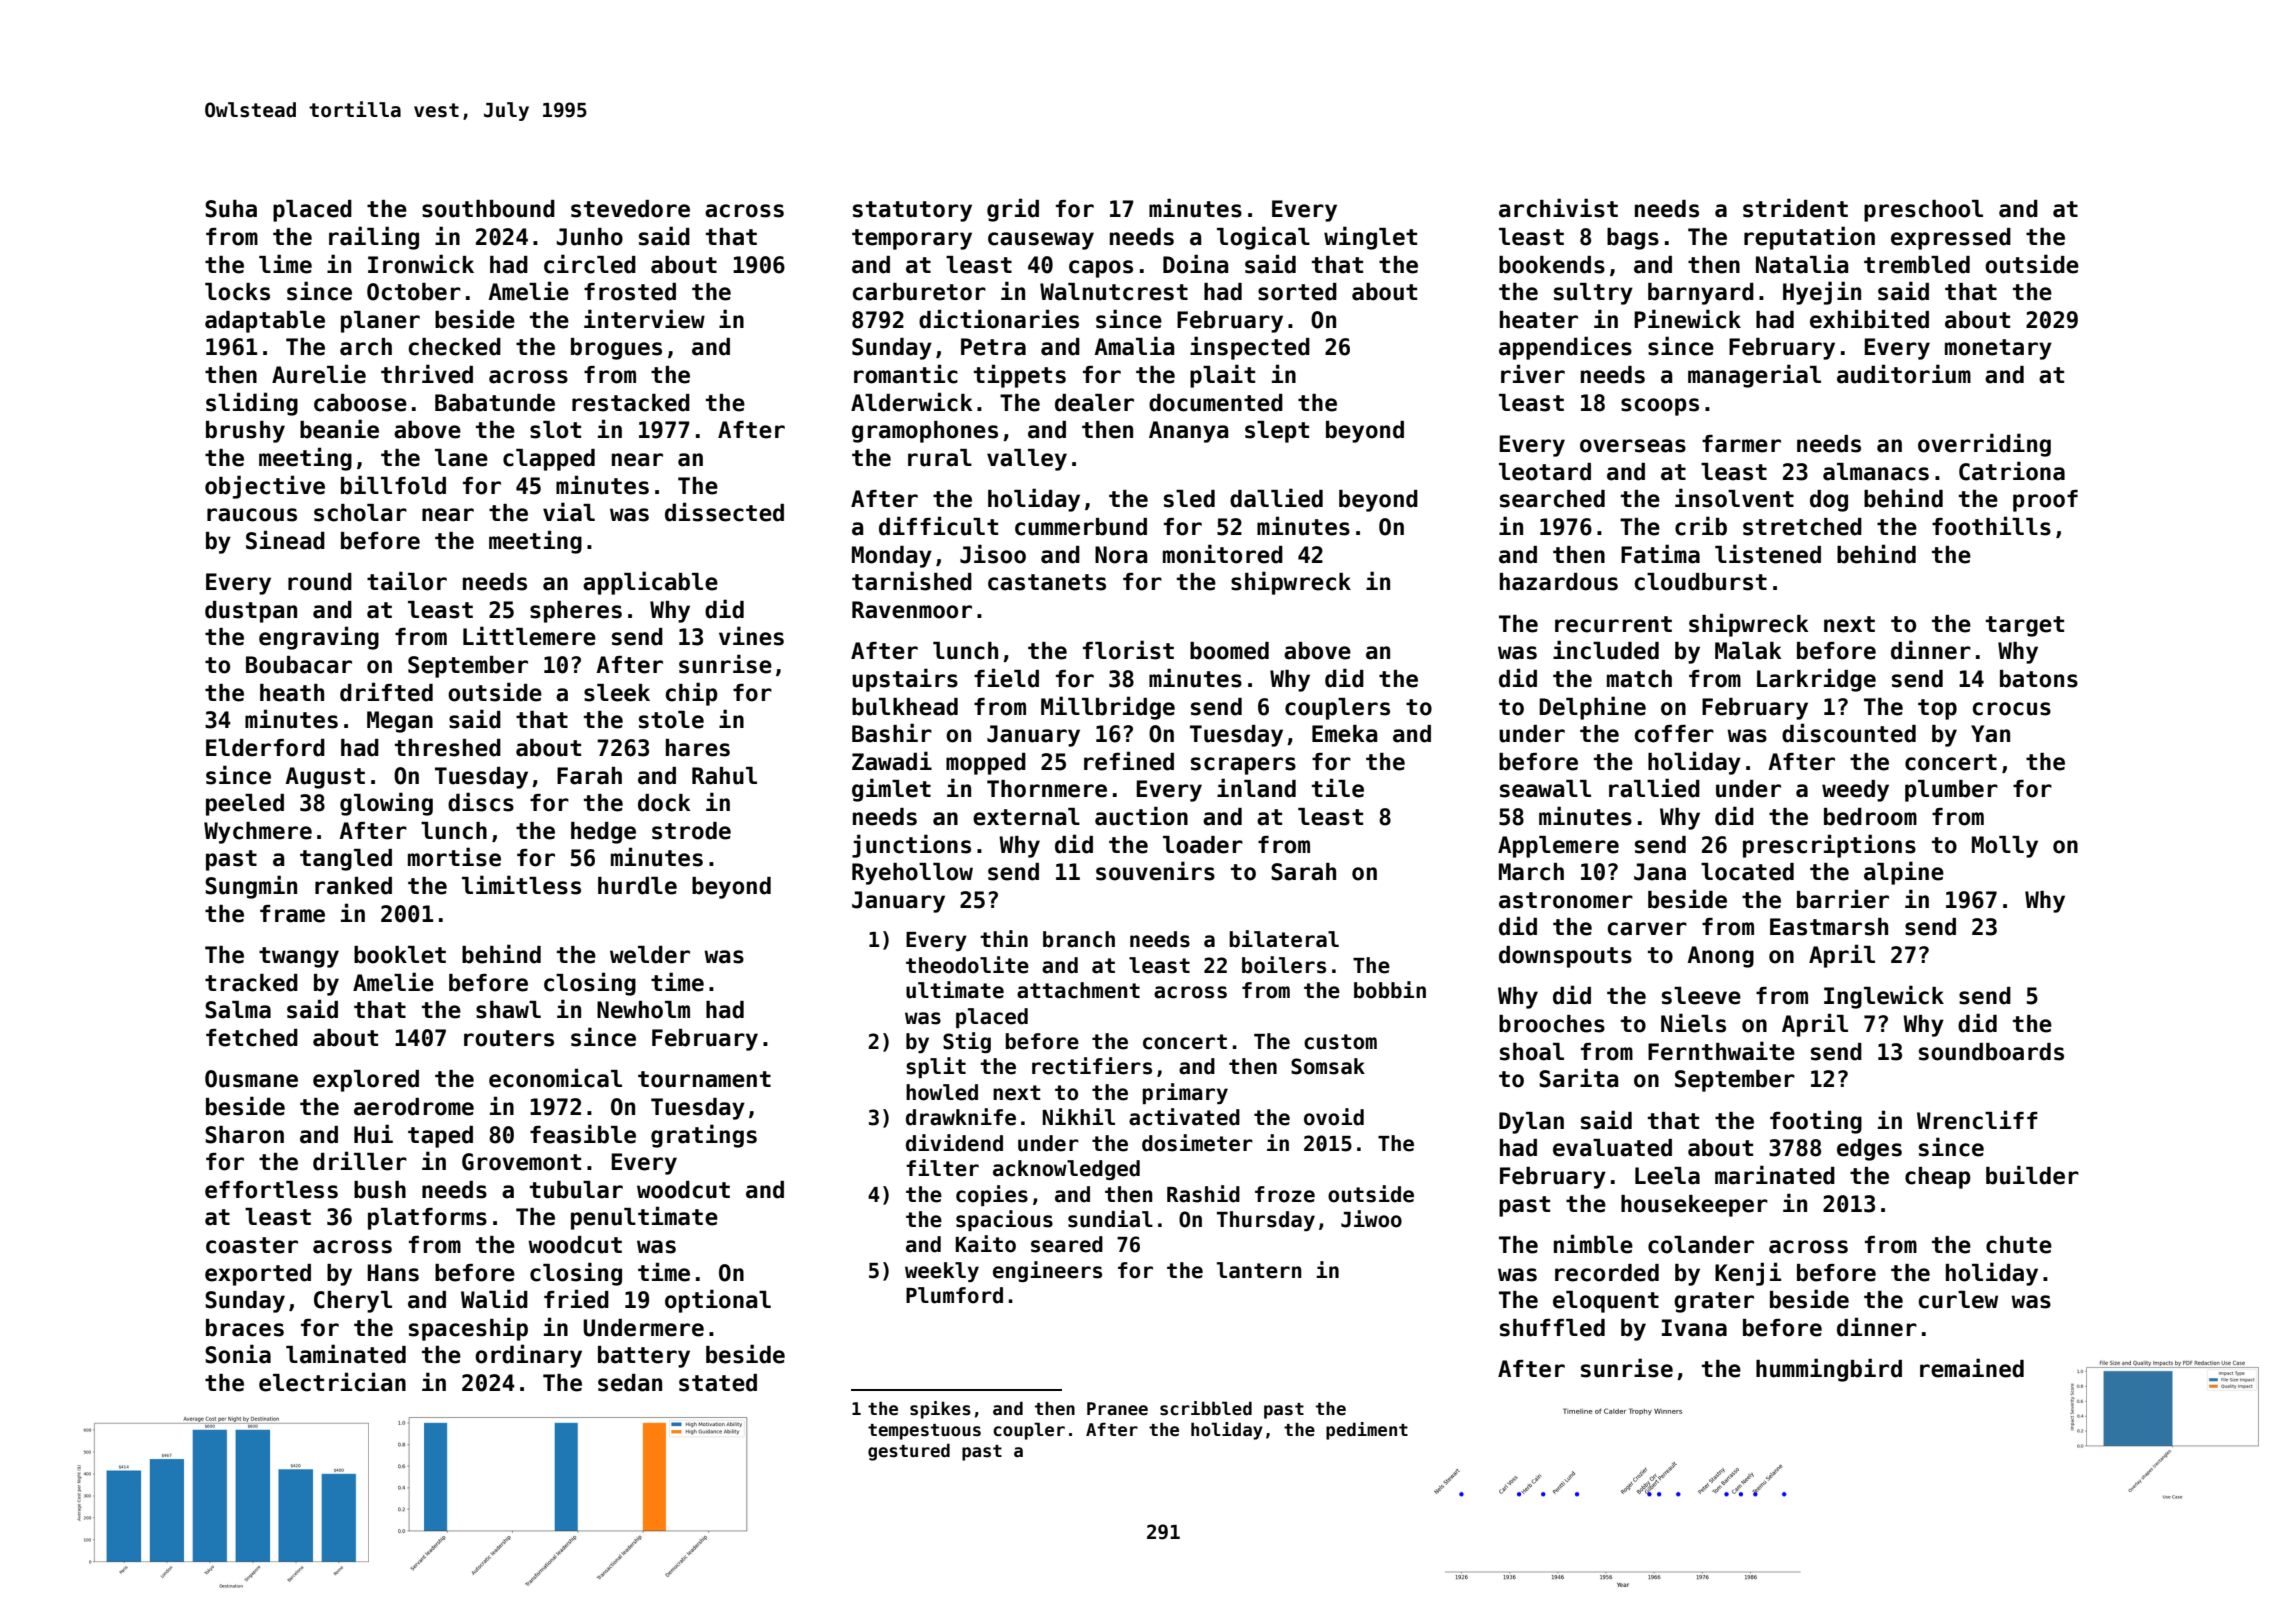 The height and width of the image is (1620, 2292). What do you see at coordinates (285, 264) in the image?
I see `lime` at bounding box center [285, 264].
